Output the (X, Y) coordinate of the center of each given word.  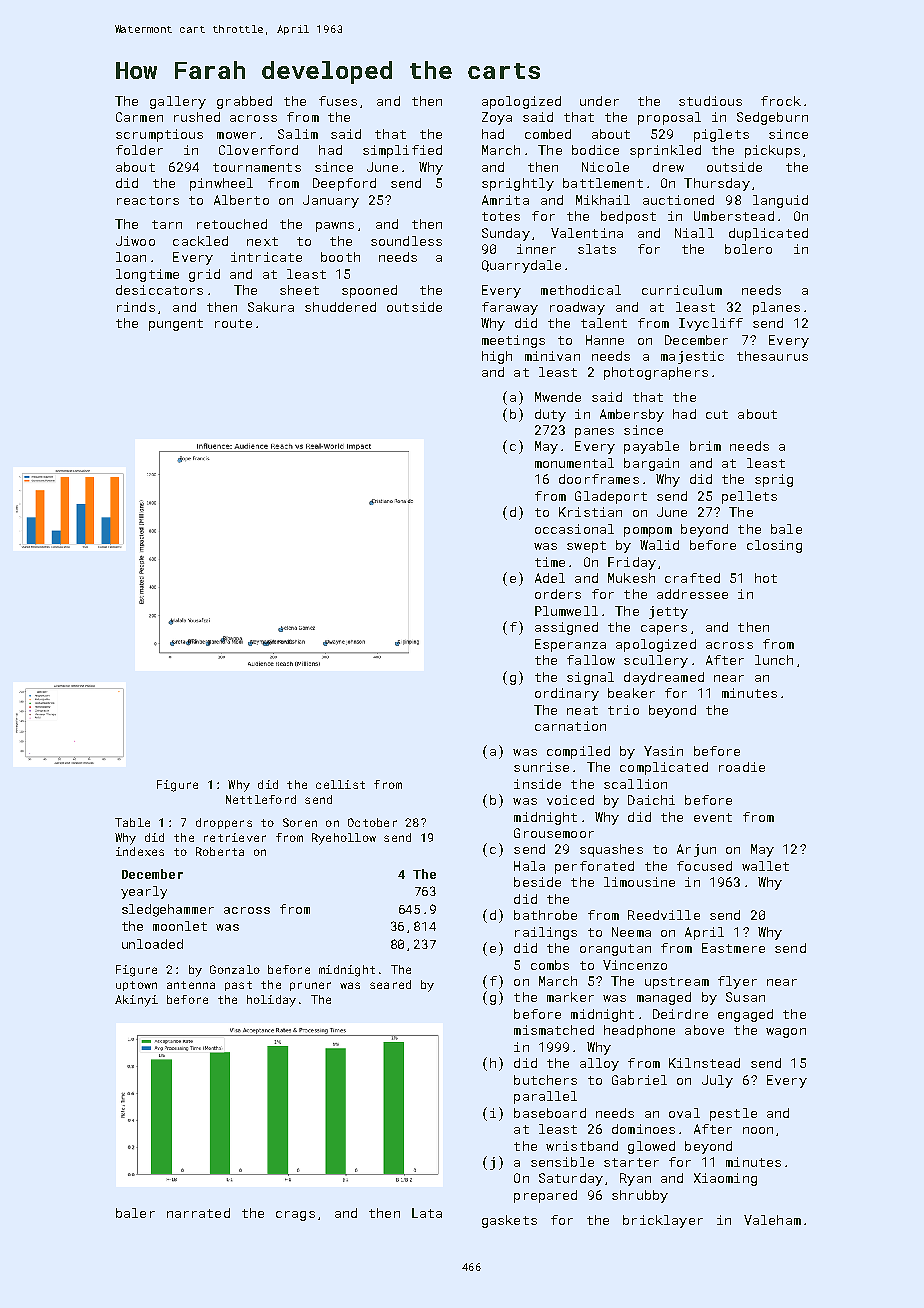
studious (710, 101)
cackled (200, 241)
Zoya (497, 118)
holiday (271, 1001)
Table (132, 822)
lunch (774, 660)
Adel (550, 578)
